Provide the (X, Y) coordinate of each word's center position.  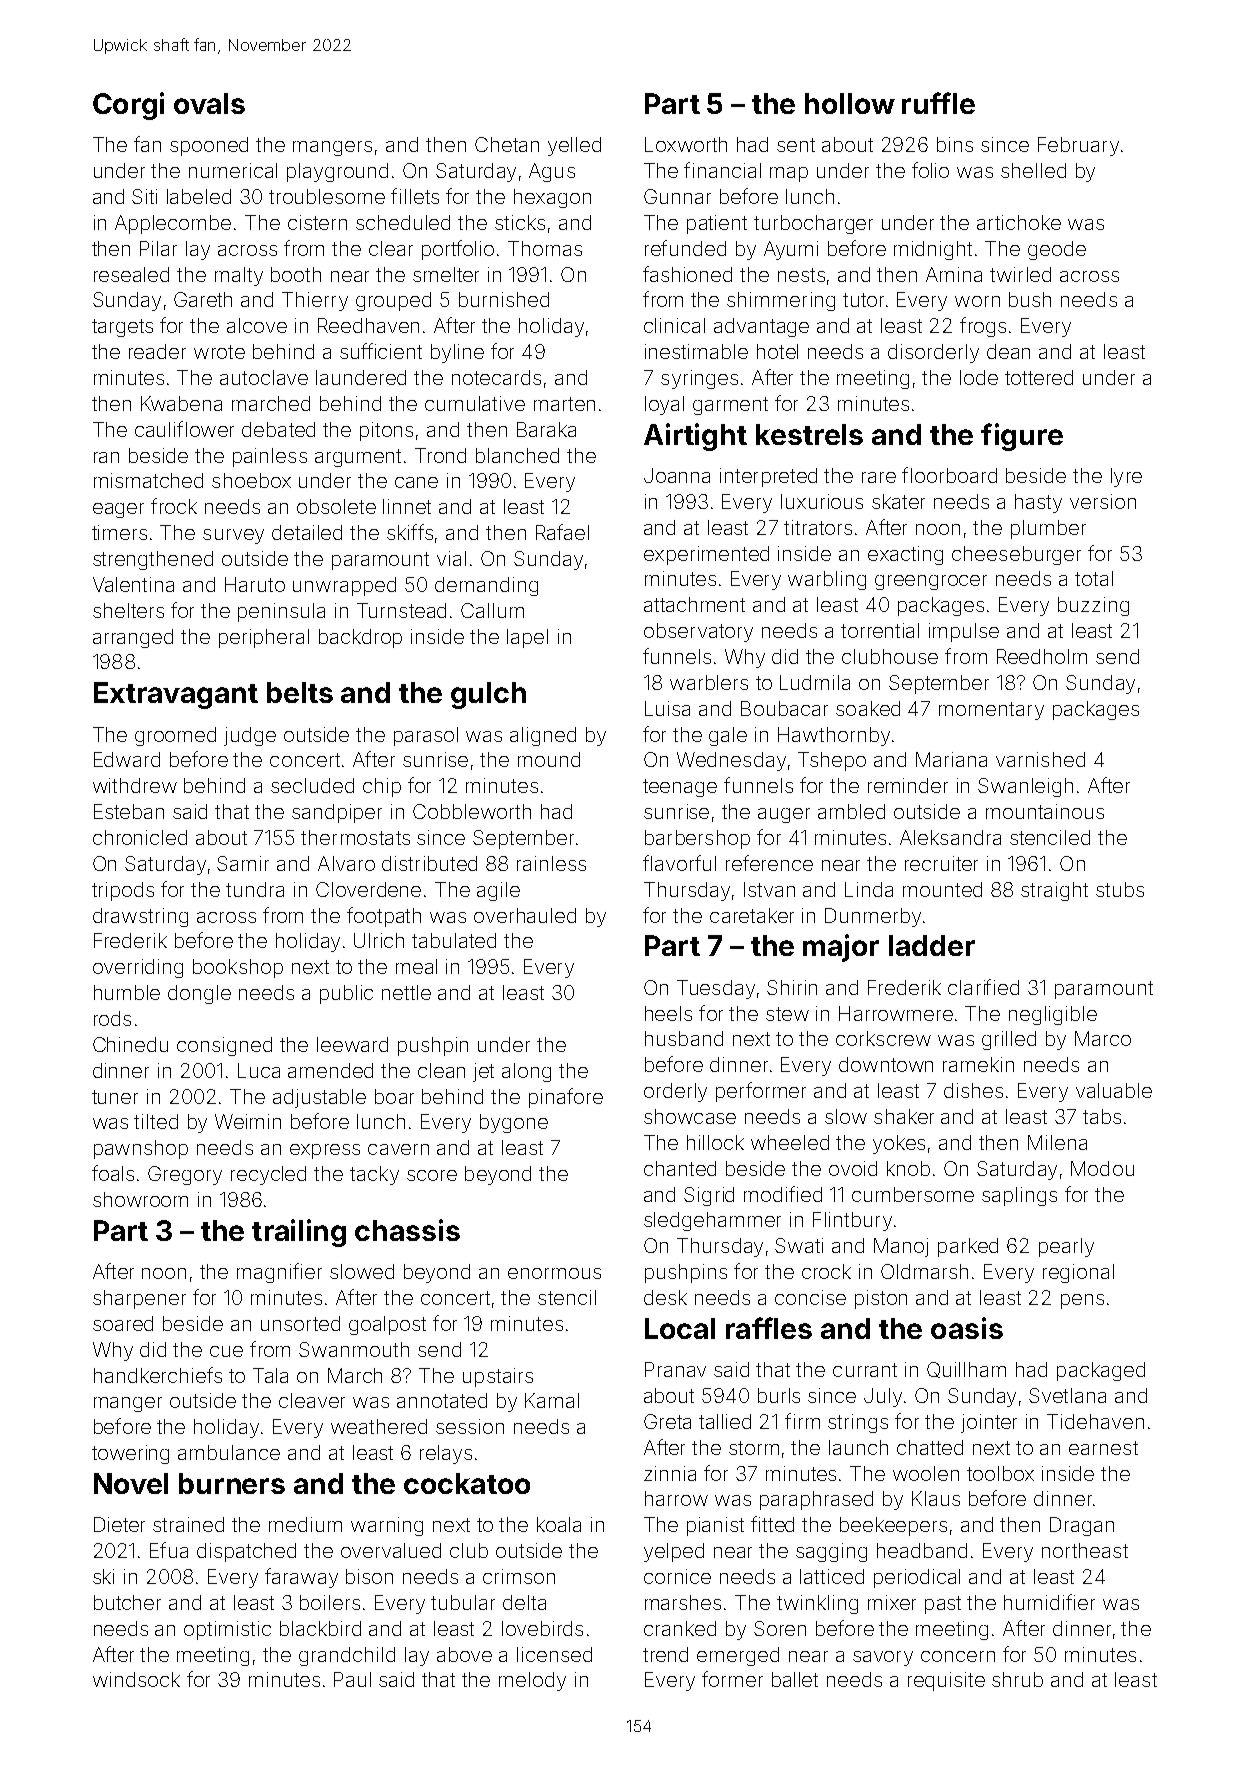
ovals (209, 103)
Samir (243, 863)
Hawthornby (834, 736)
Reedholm (1042, 656)
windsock (136, 1679)
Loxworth (686, 144)
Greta (667, 1421)
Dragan (1082, 1526)
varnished (1040, 759)
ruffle (938, 103)
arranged (133, 638)
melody (532, 1681)
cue (226, 1351)
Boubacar (784, 708)
